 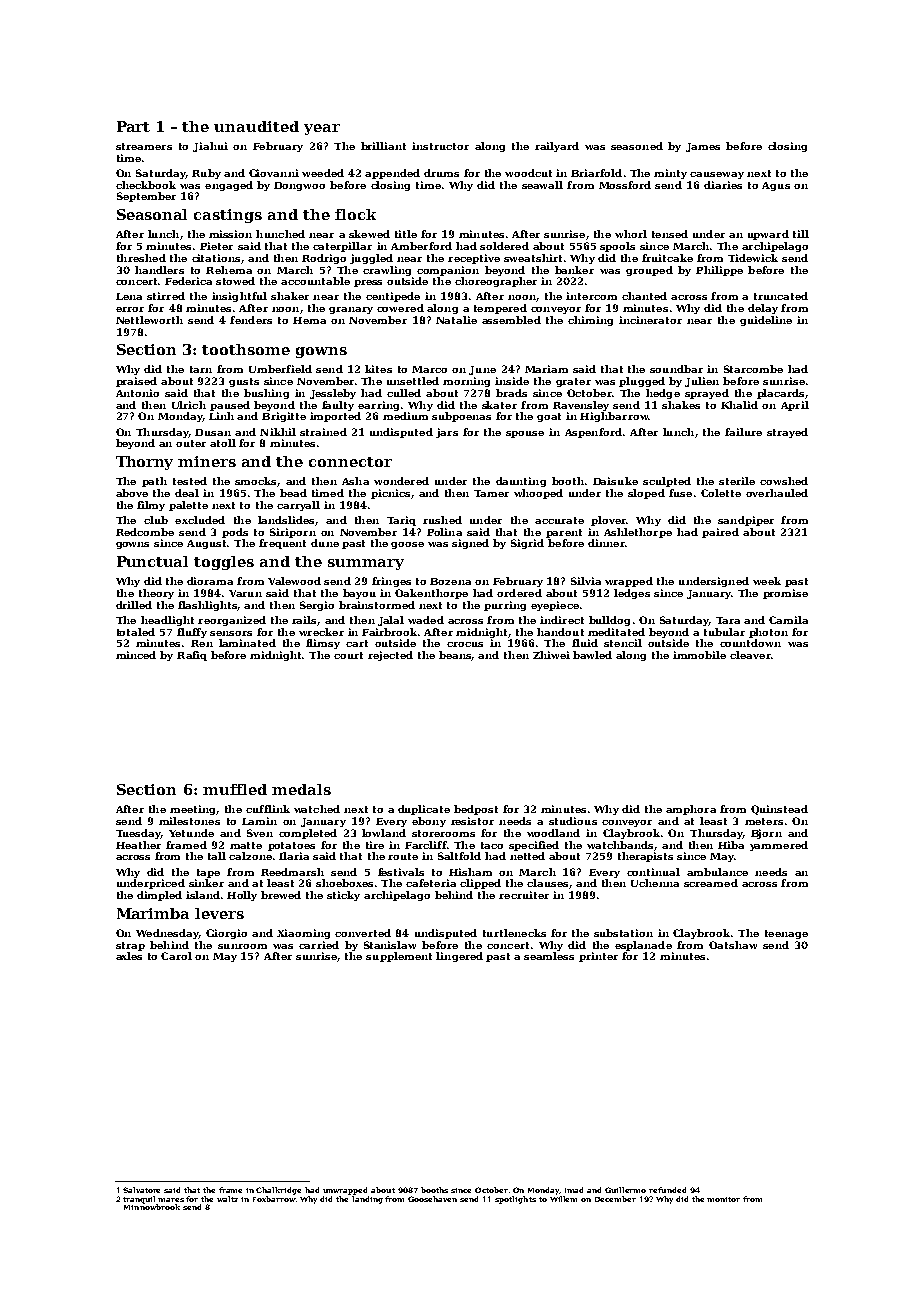 I want to click on James, so click(x=703, y=147).
